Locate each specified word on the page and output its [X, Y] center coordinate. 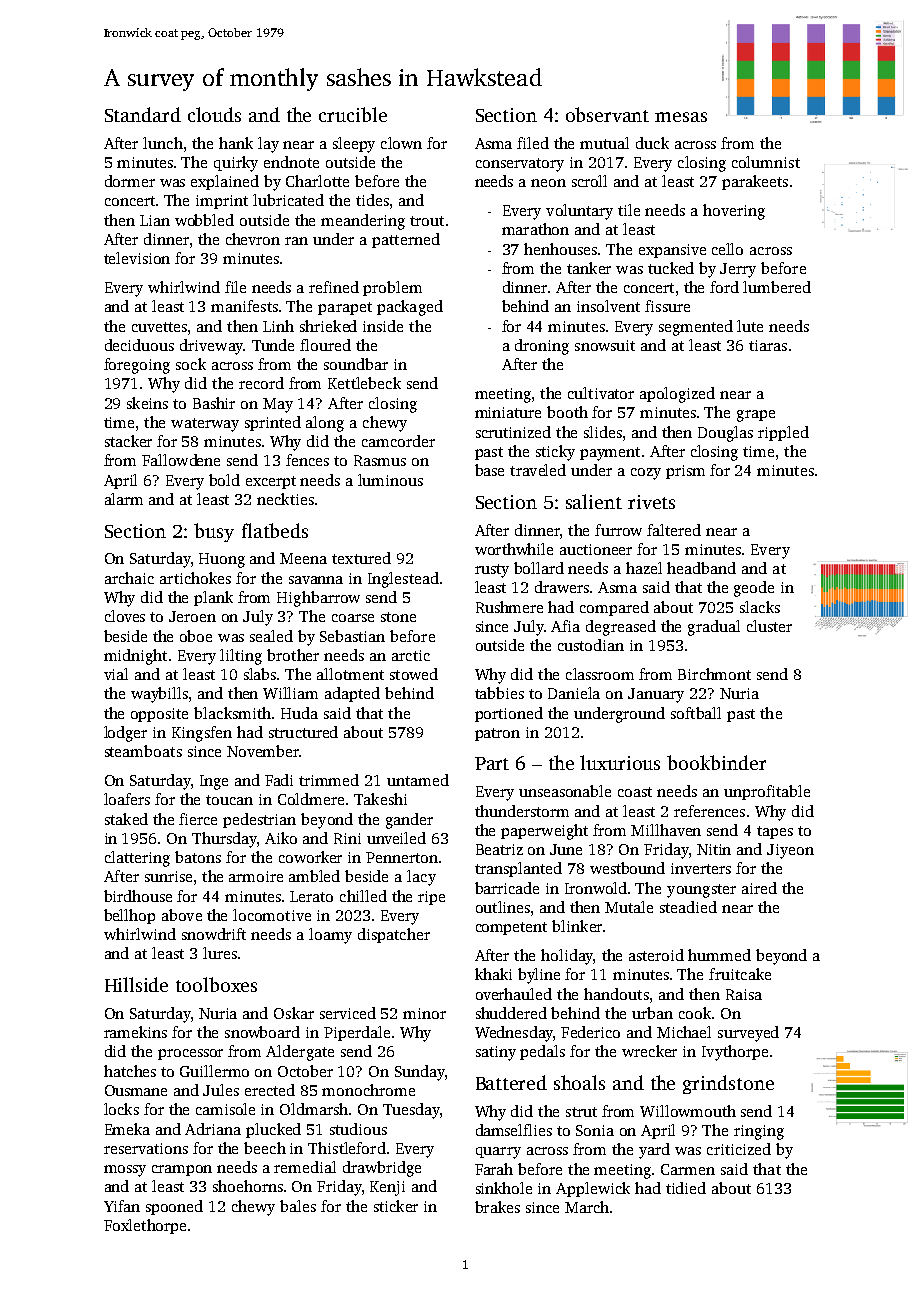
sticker [396, 1206]
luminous [390, 480]
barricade [507, 888]
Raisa [744, 994]
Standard [143, 114]
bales [298, 1206]
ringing [759, 1132]
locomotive [272, 915]
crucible [353, 114]
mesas [681, 117]
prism [685, 472]
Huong [222, 560]
